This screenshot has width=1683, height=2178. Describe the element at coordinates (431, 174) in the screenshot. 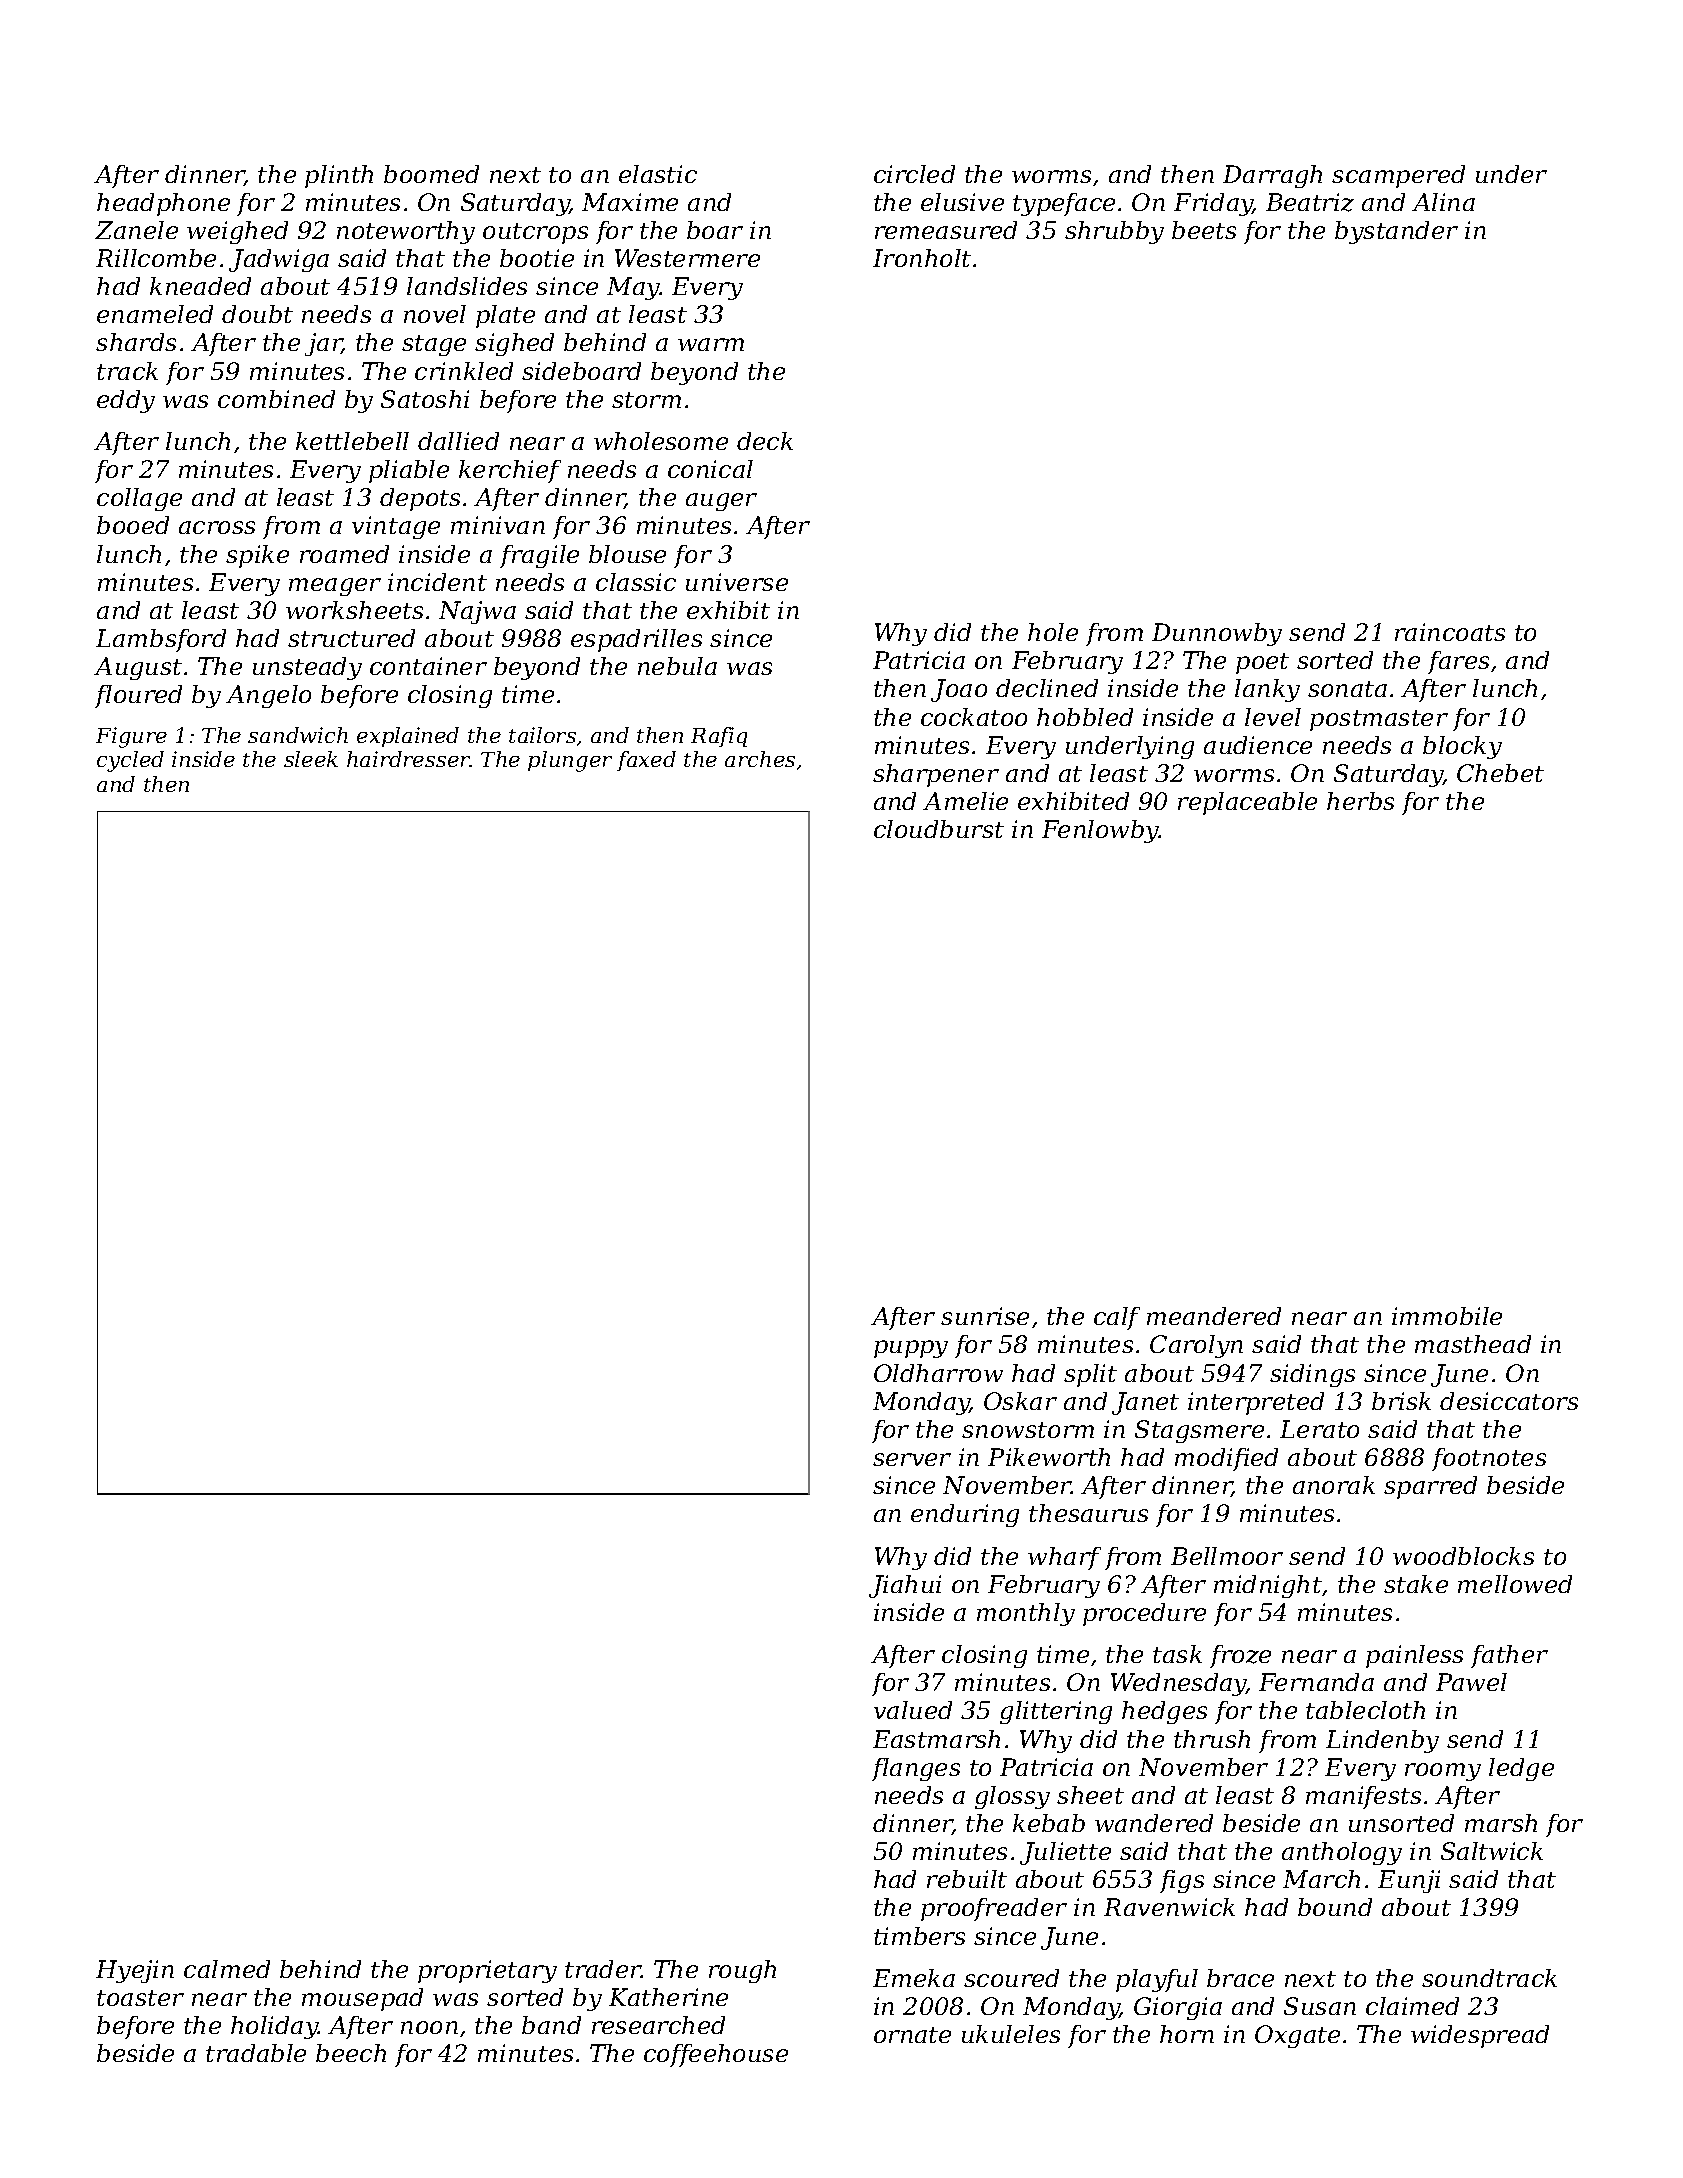

I see `boomed` at that location.
